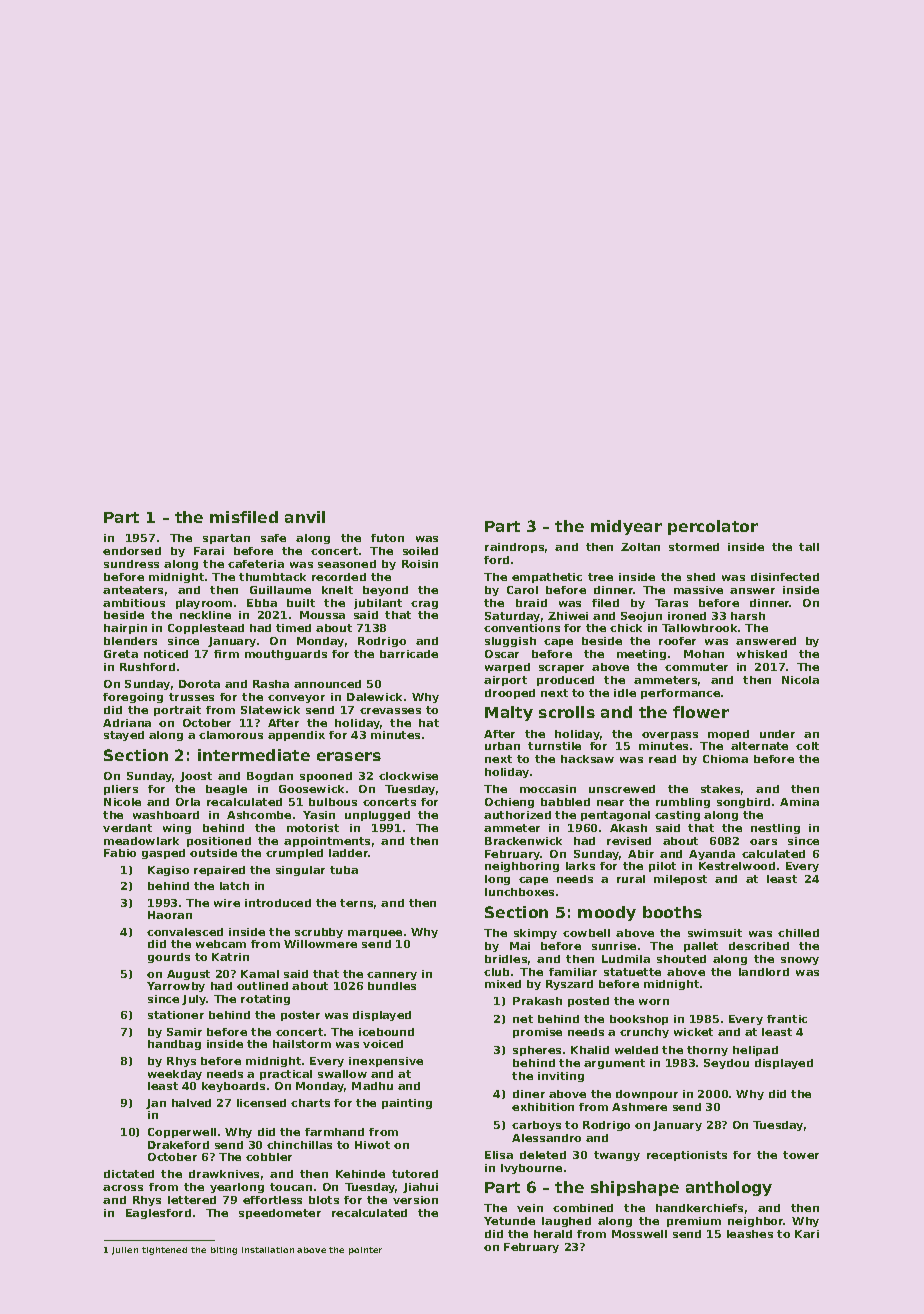  I want to click on Copperwell, so click(182, 1133).
